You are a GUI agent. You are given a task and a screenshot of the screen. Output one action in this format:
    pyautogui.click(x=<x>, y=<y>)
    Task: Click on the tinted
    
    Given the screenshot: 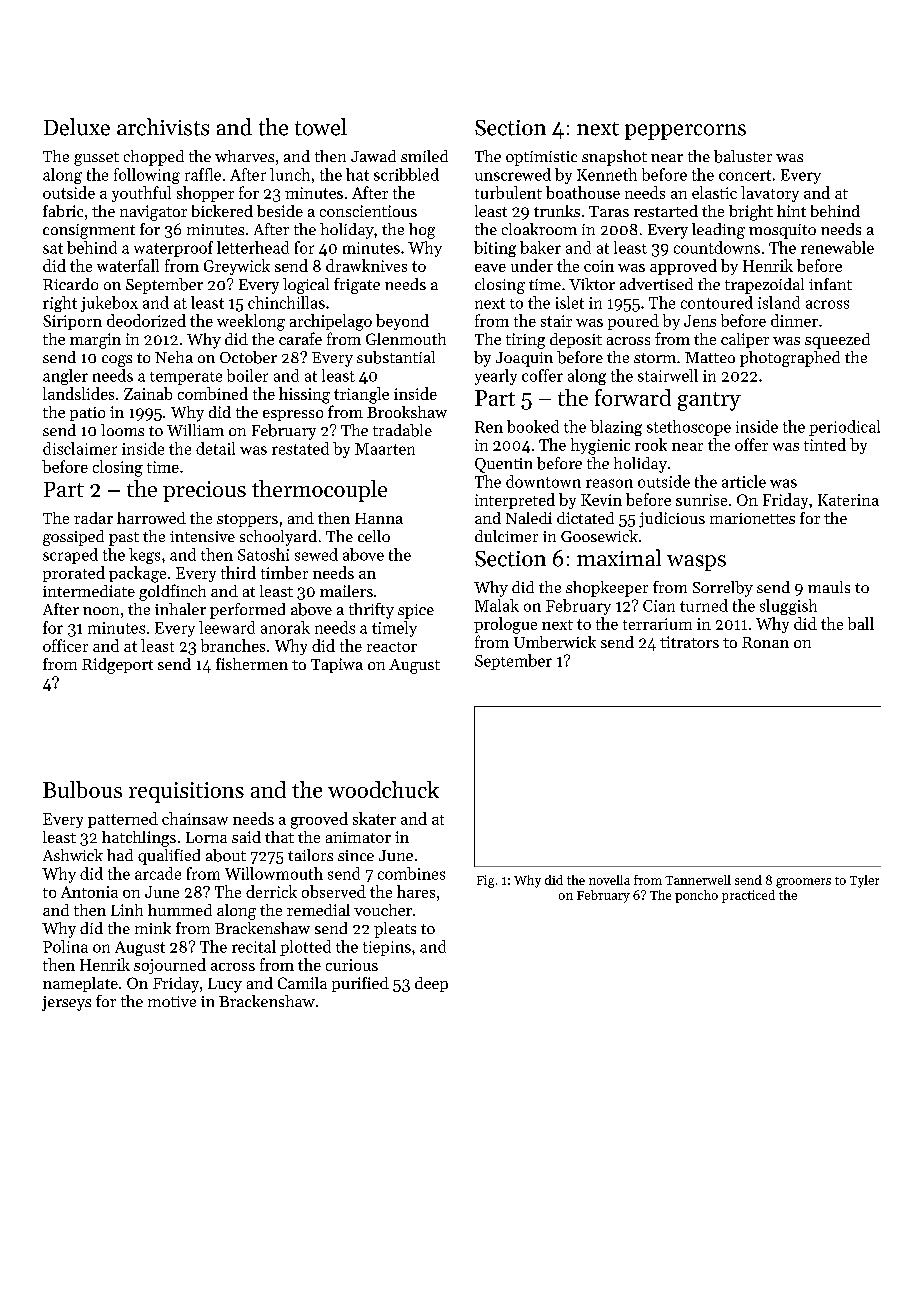 What is the action you would take?
    pyautogui.click(x=825, y=444)
